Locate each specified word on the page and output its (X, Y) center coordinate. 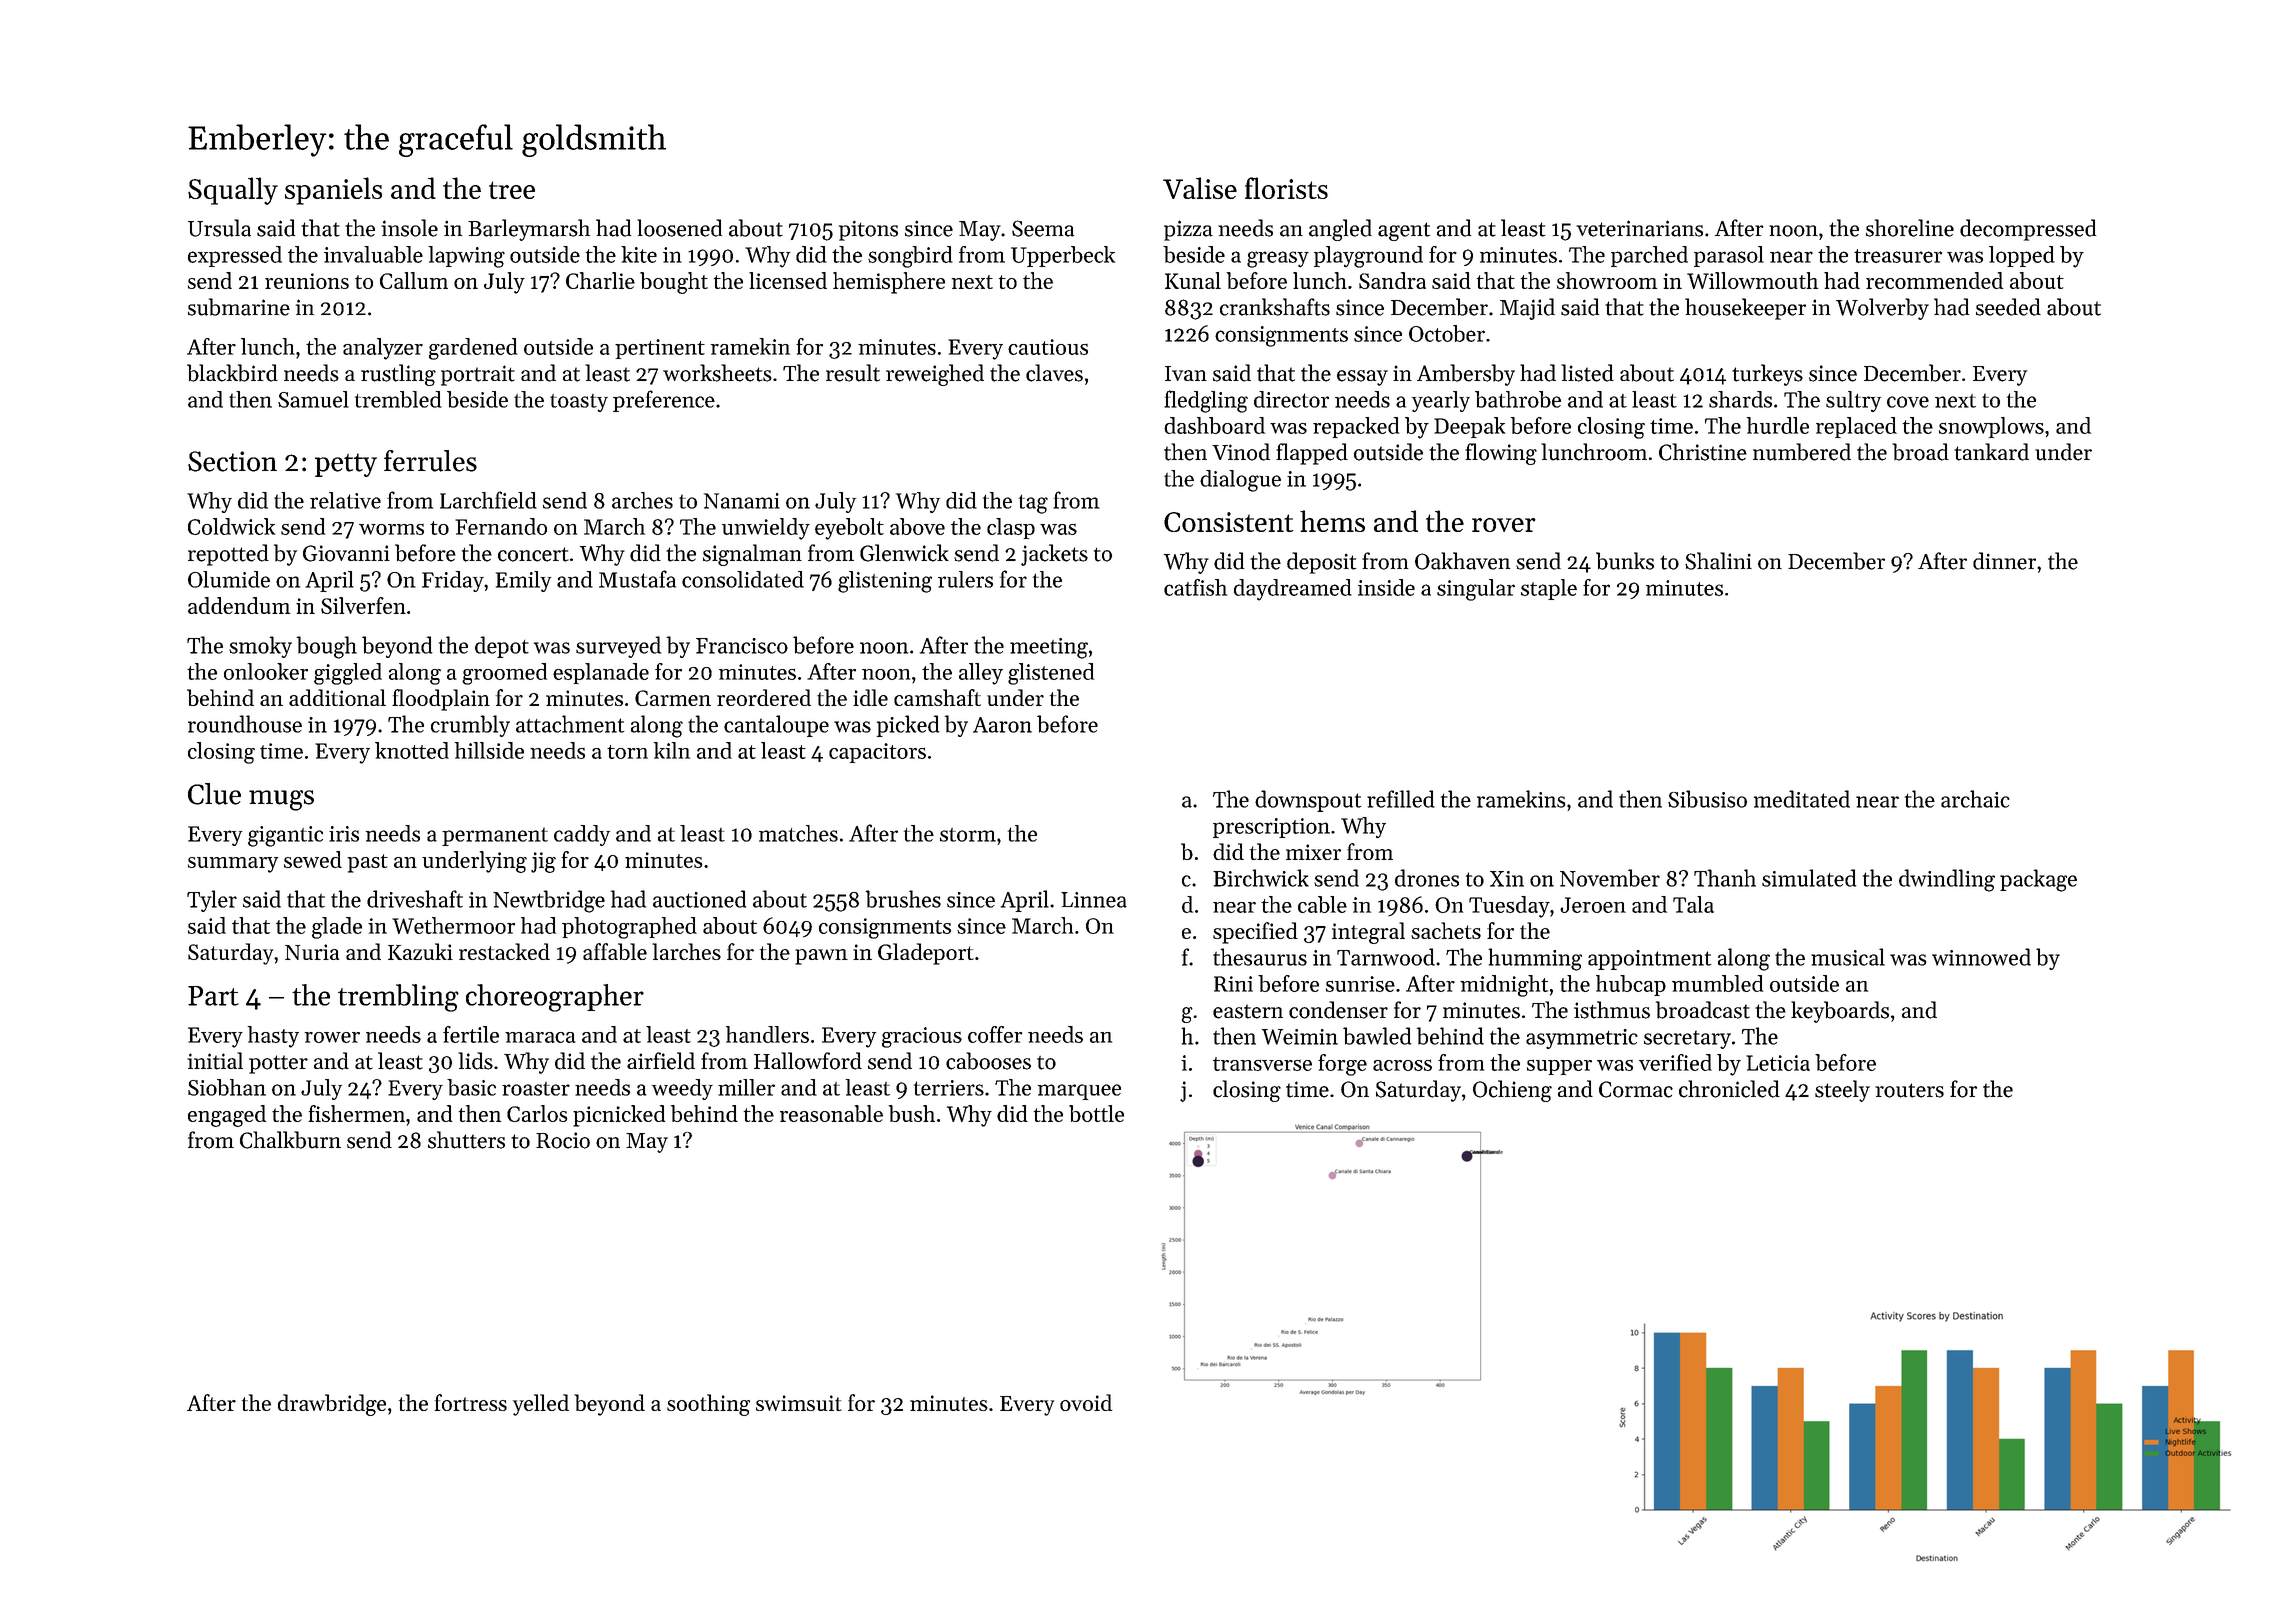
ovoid (1086, 1402)
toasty (579, 403)
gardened (473, 349)
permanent (495, 836)
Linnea (1094, 900)
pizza (1188, 230)
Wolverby (1882, 309)
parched (1649, 256)
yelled (541, 1405)
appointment (1649, 960)
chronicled (1729, 1089)
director (1291, 399)
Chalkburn (290, 1140)
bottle (1096, 1113)
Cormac (1636, 1089)
